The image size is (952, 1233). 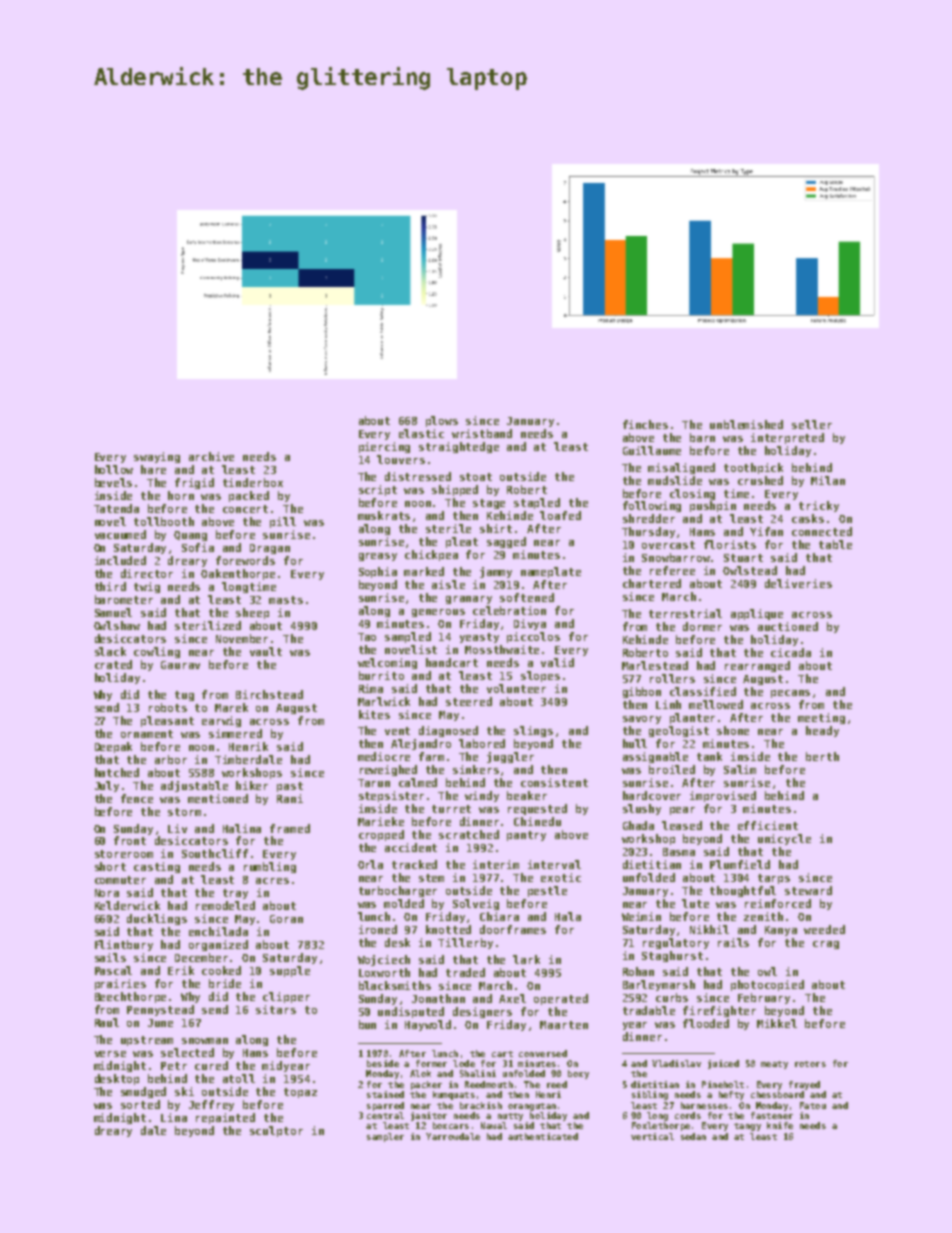 What do you see at coordinates (740, 769) in the page?
I see `Salim` at bounding box center [740, 769].
